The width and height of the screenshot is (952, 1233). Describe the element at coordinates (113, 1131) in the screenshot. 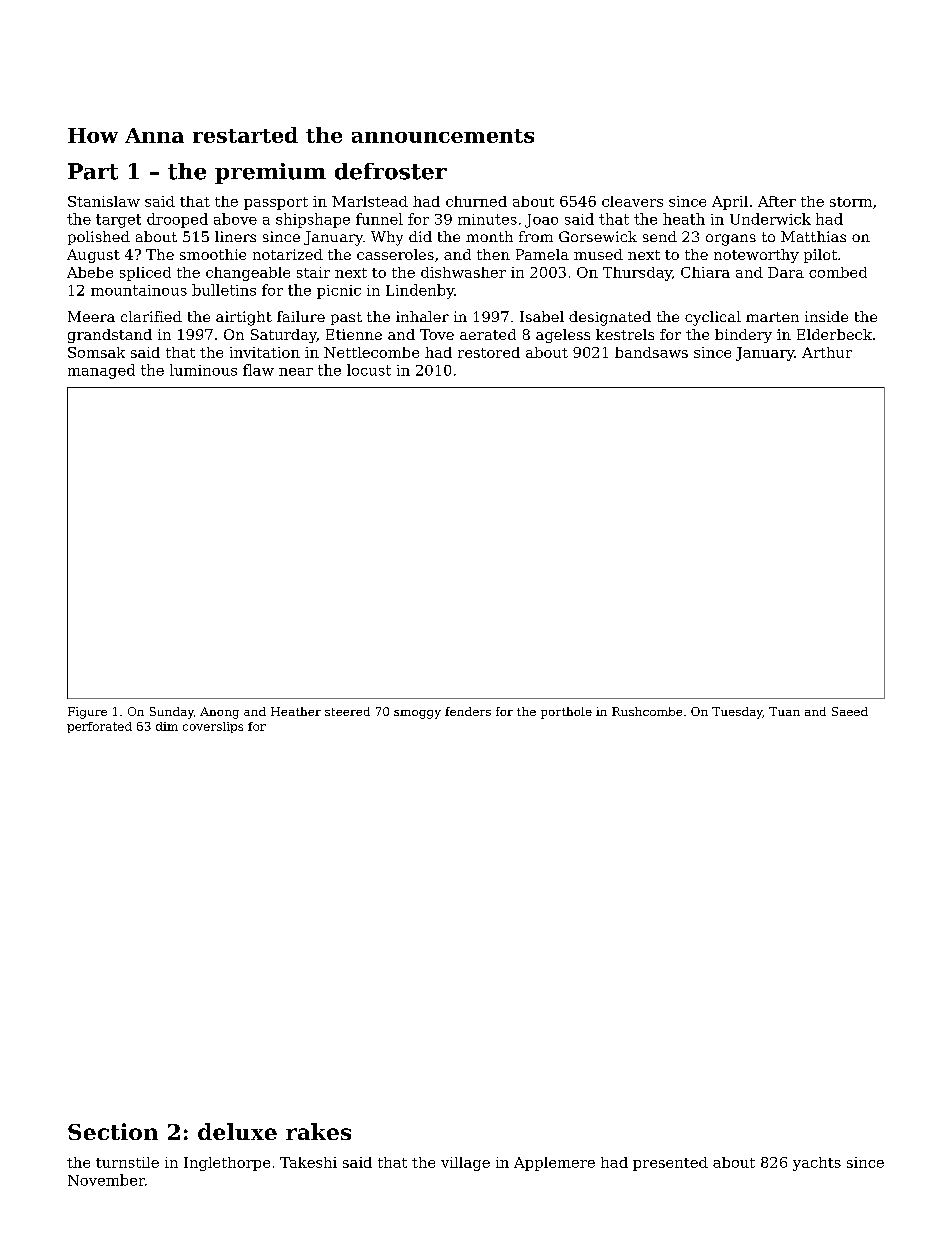

I see `Section` at that location.
